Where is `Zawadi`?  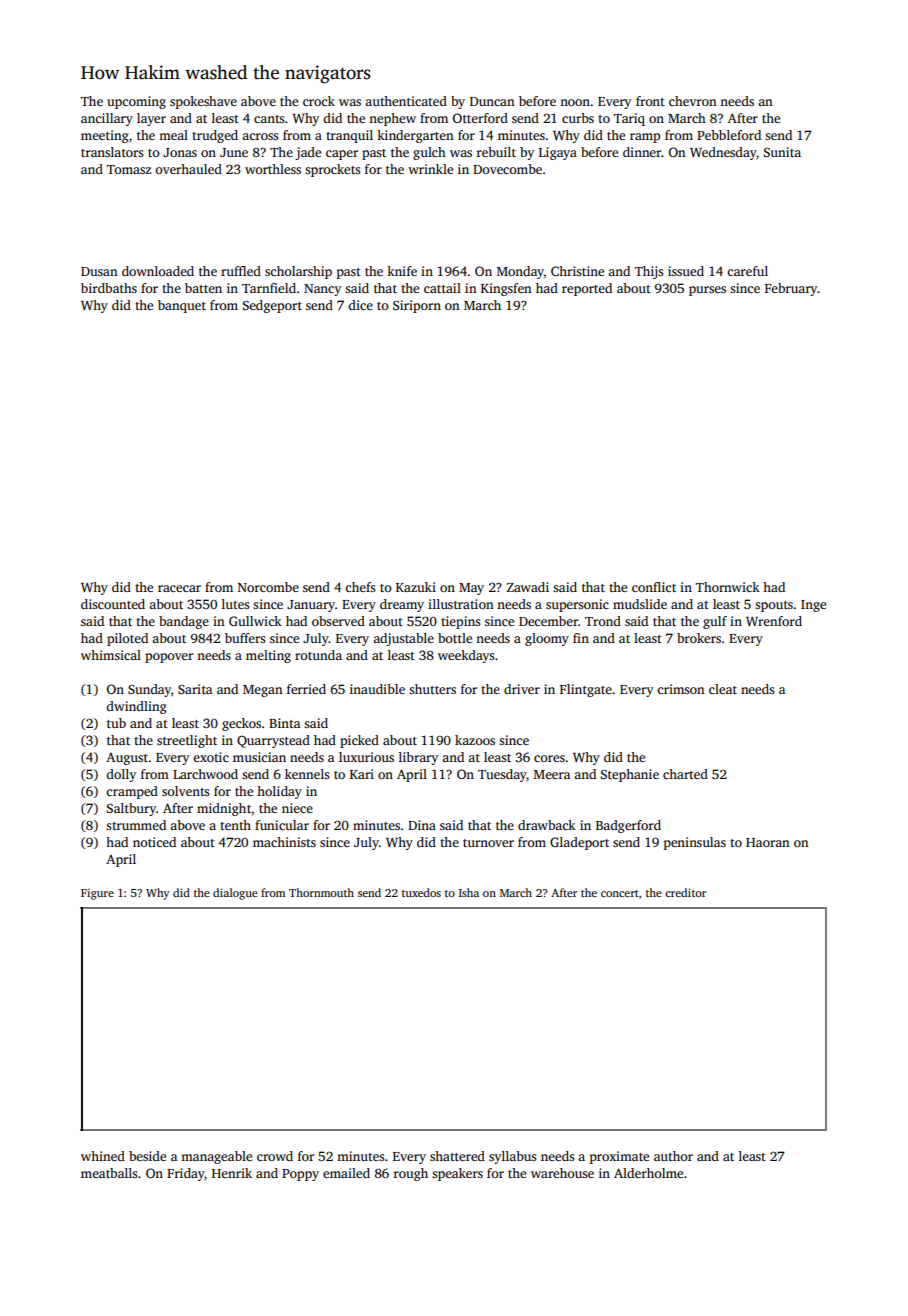 Zawadi is located at coordinates (528, 587).
